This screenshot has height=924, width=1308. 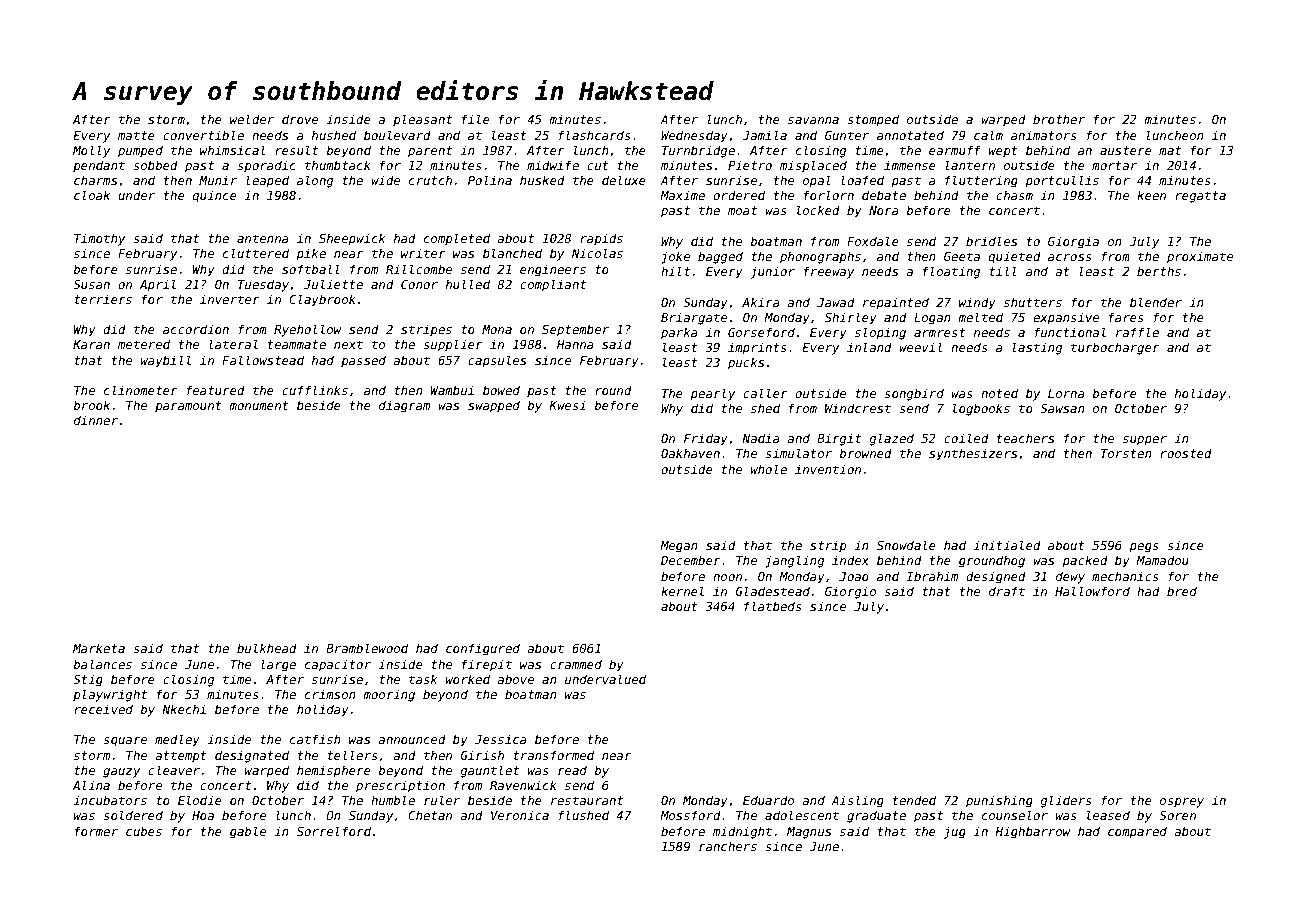 I want to click on stomped, so click(x=873, y=120).
